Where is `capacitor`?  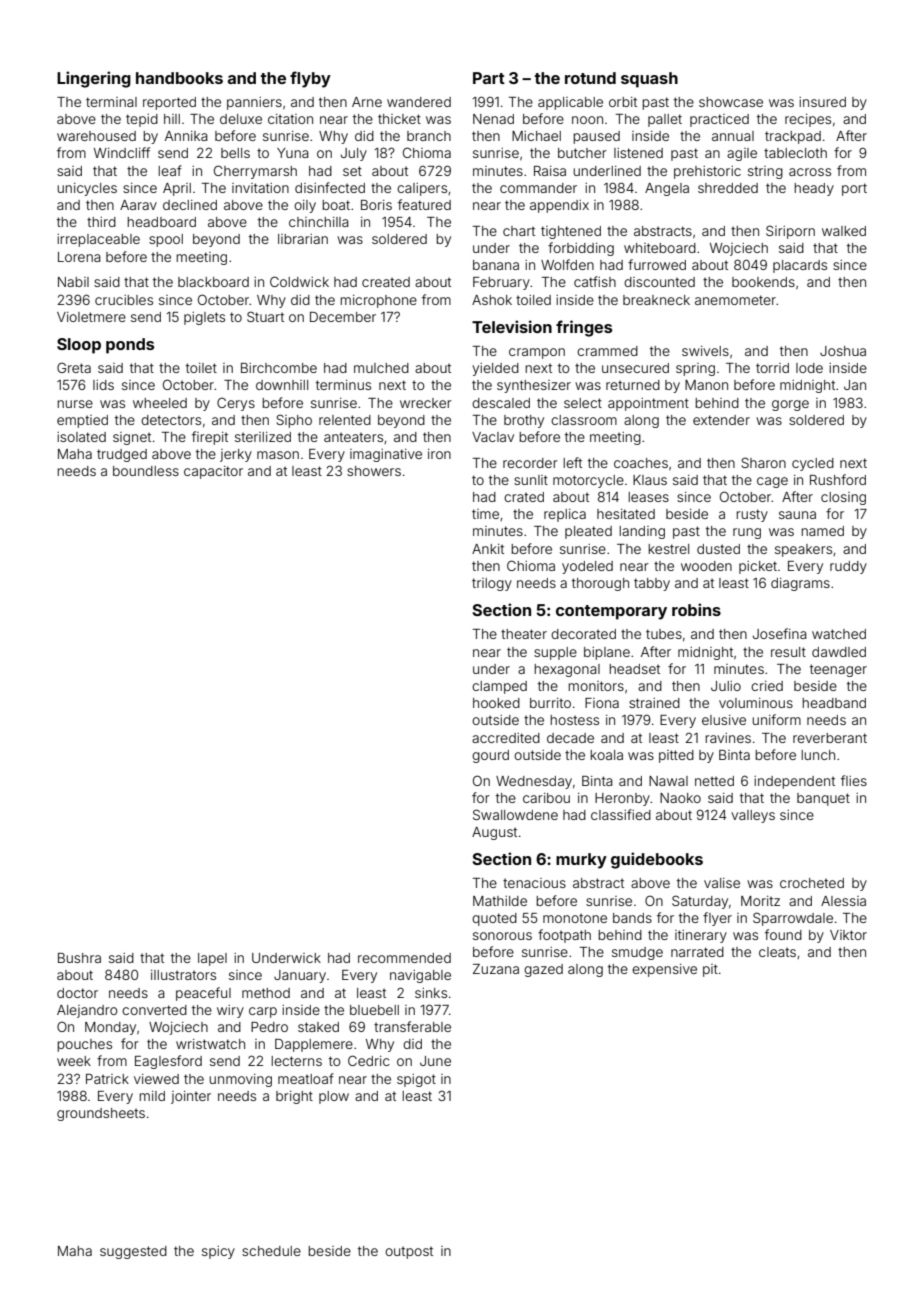 capacitor is located at coordinates (213, 472).
